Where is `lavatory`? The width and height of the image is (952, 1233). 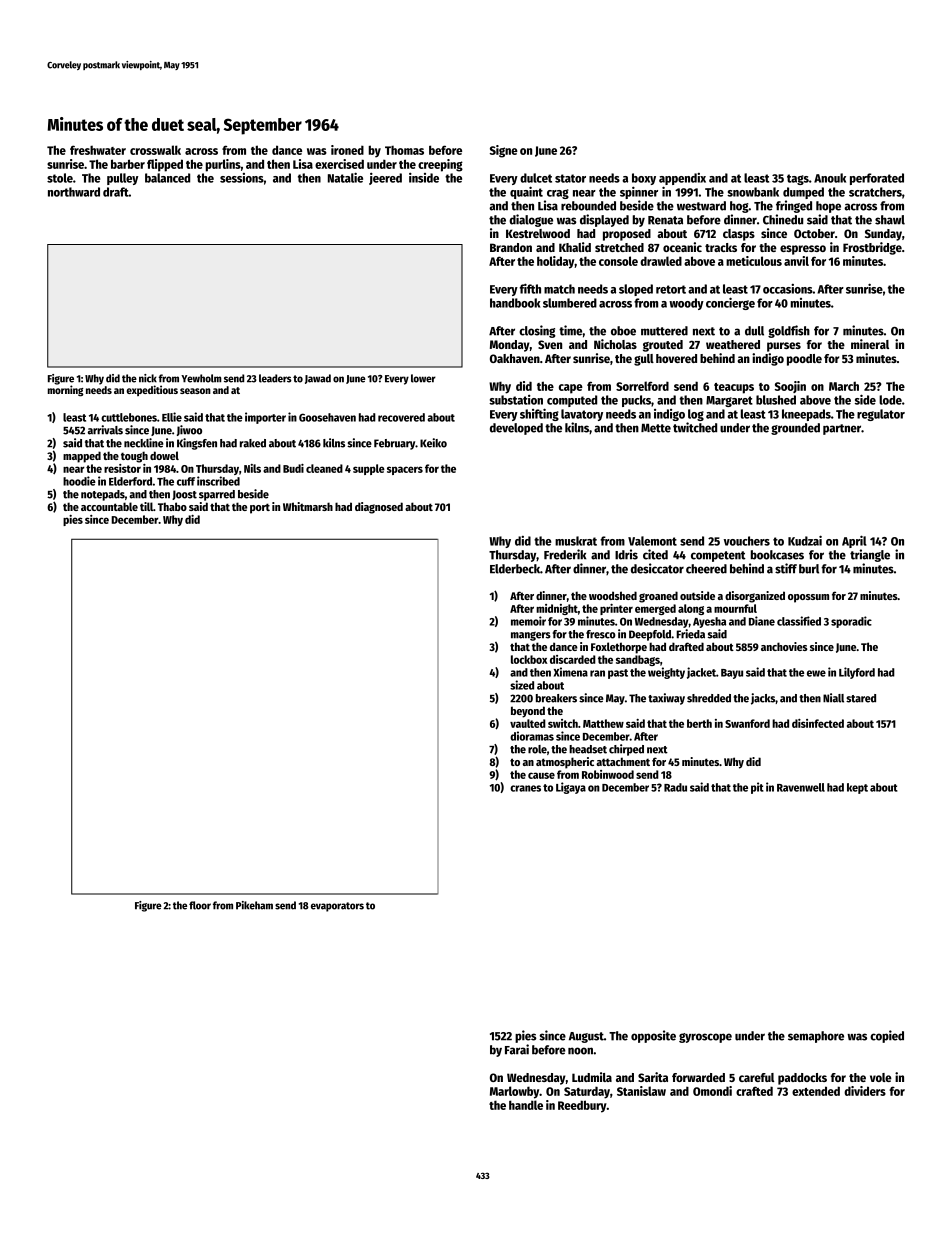
lavatory is located at coordinates (582, 415).
